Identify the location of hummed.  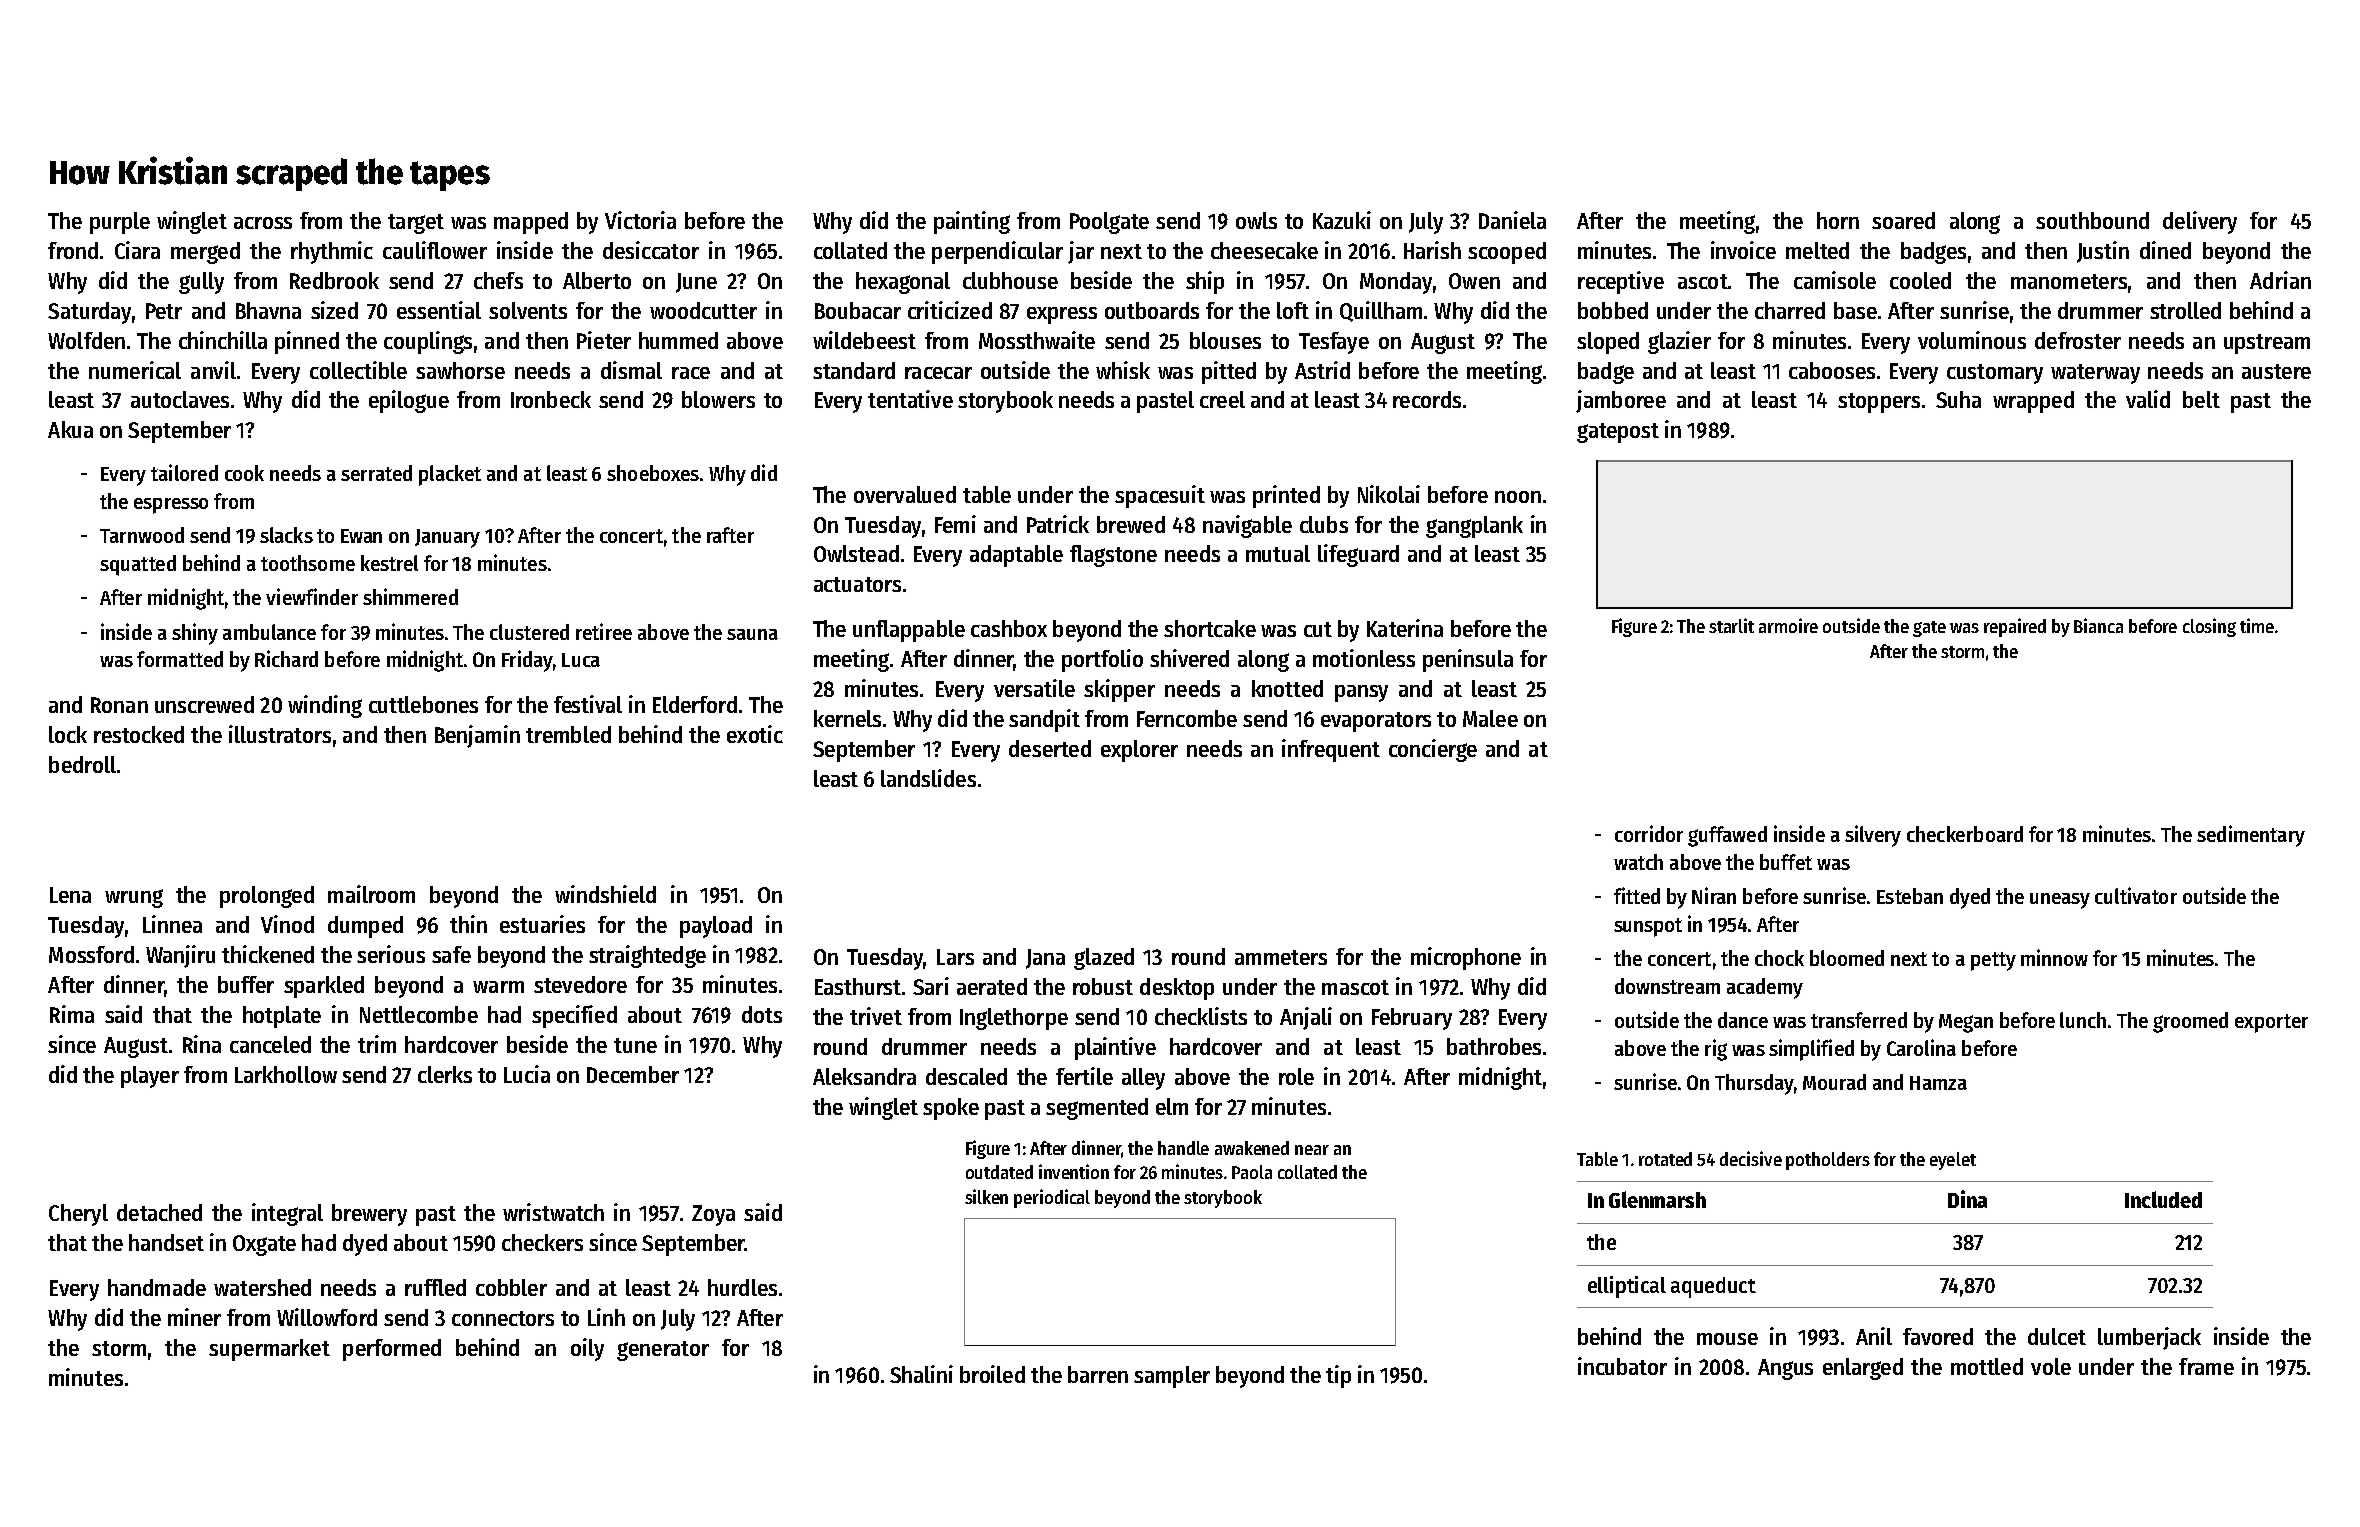
(678, 340).
